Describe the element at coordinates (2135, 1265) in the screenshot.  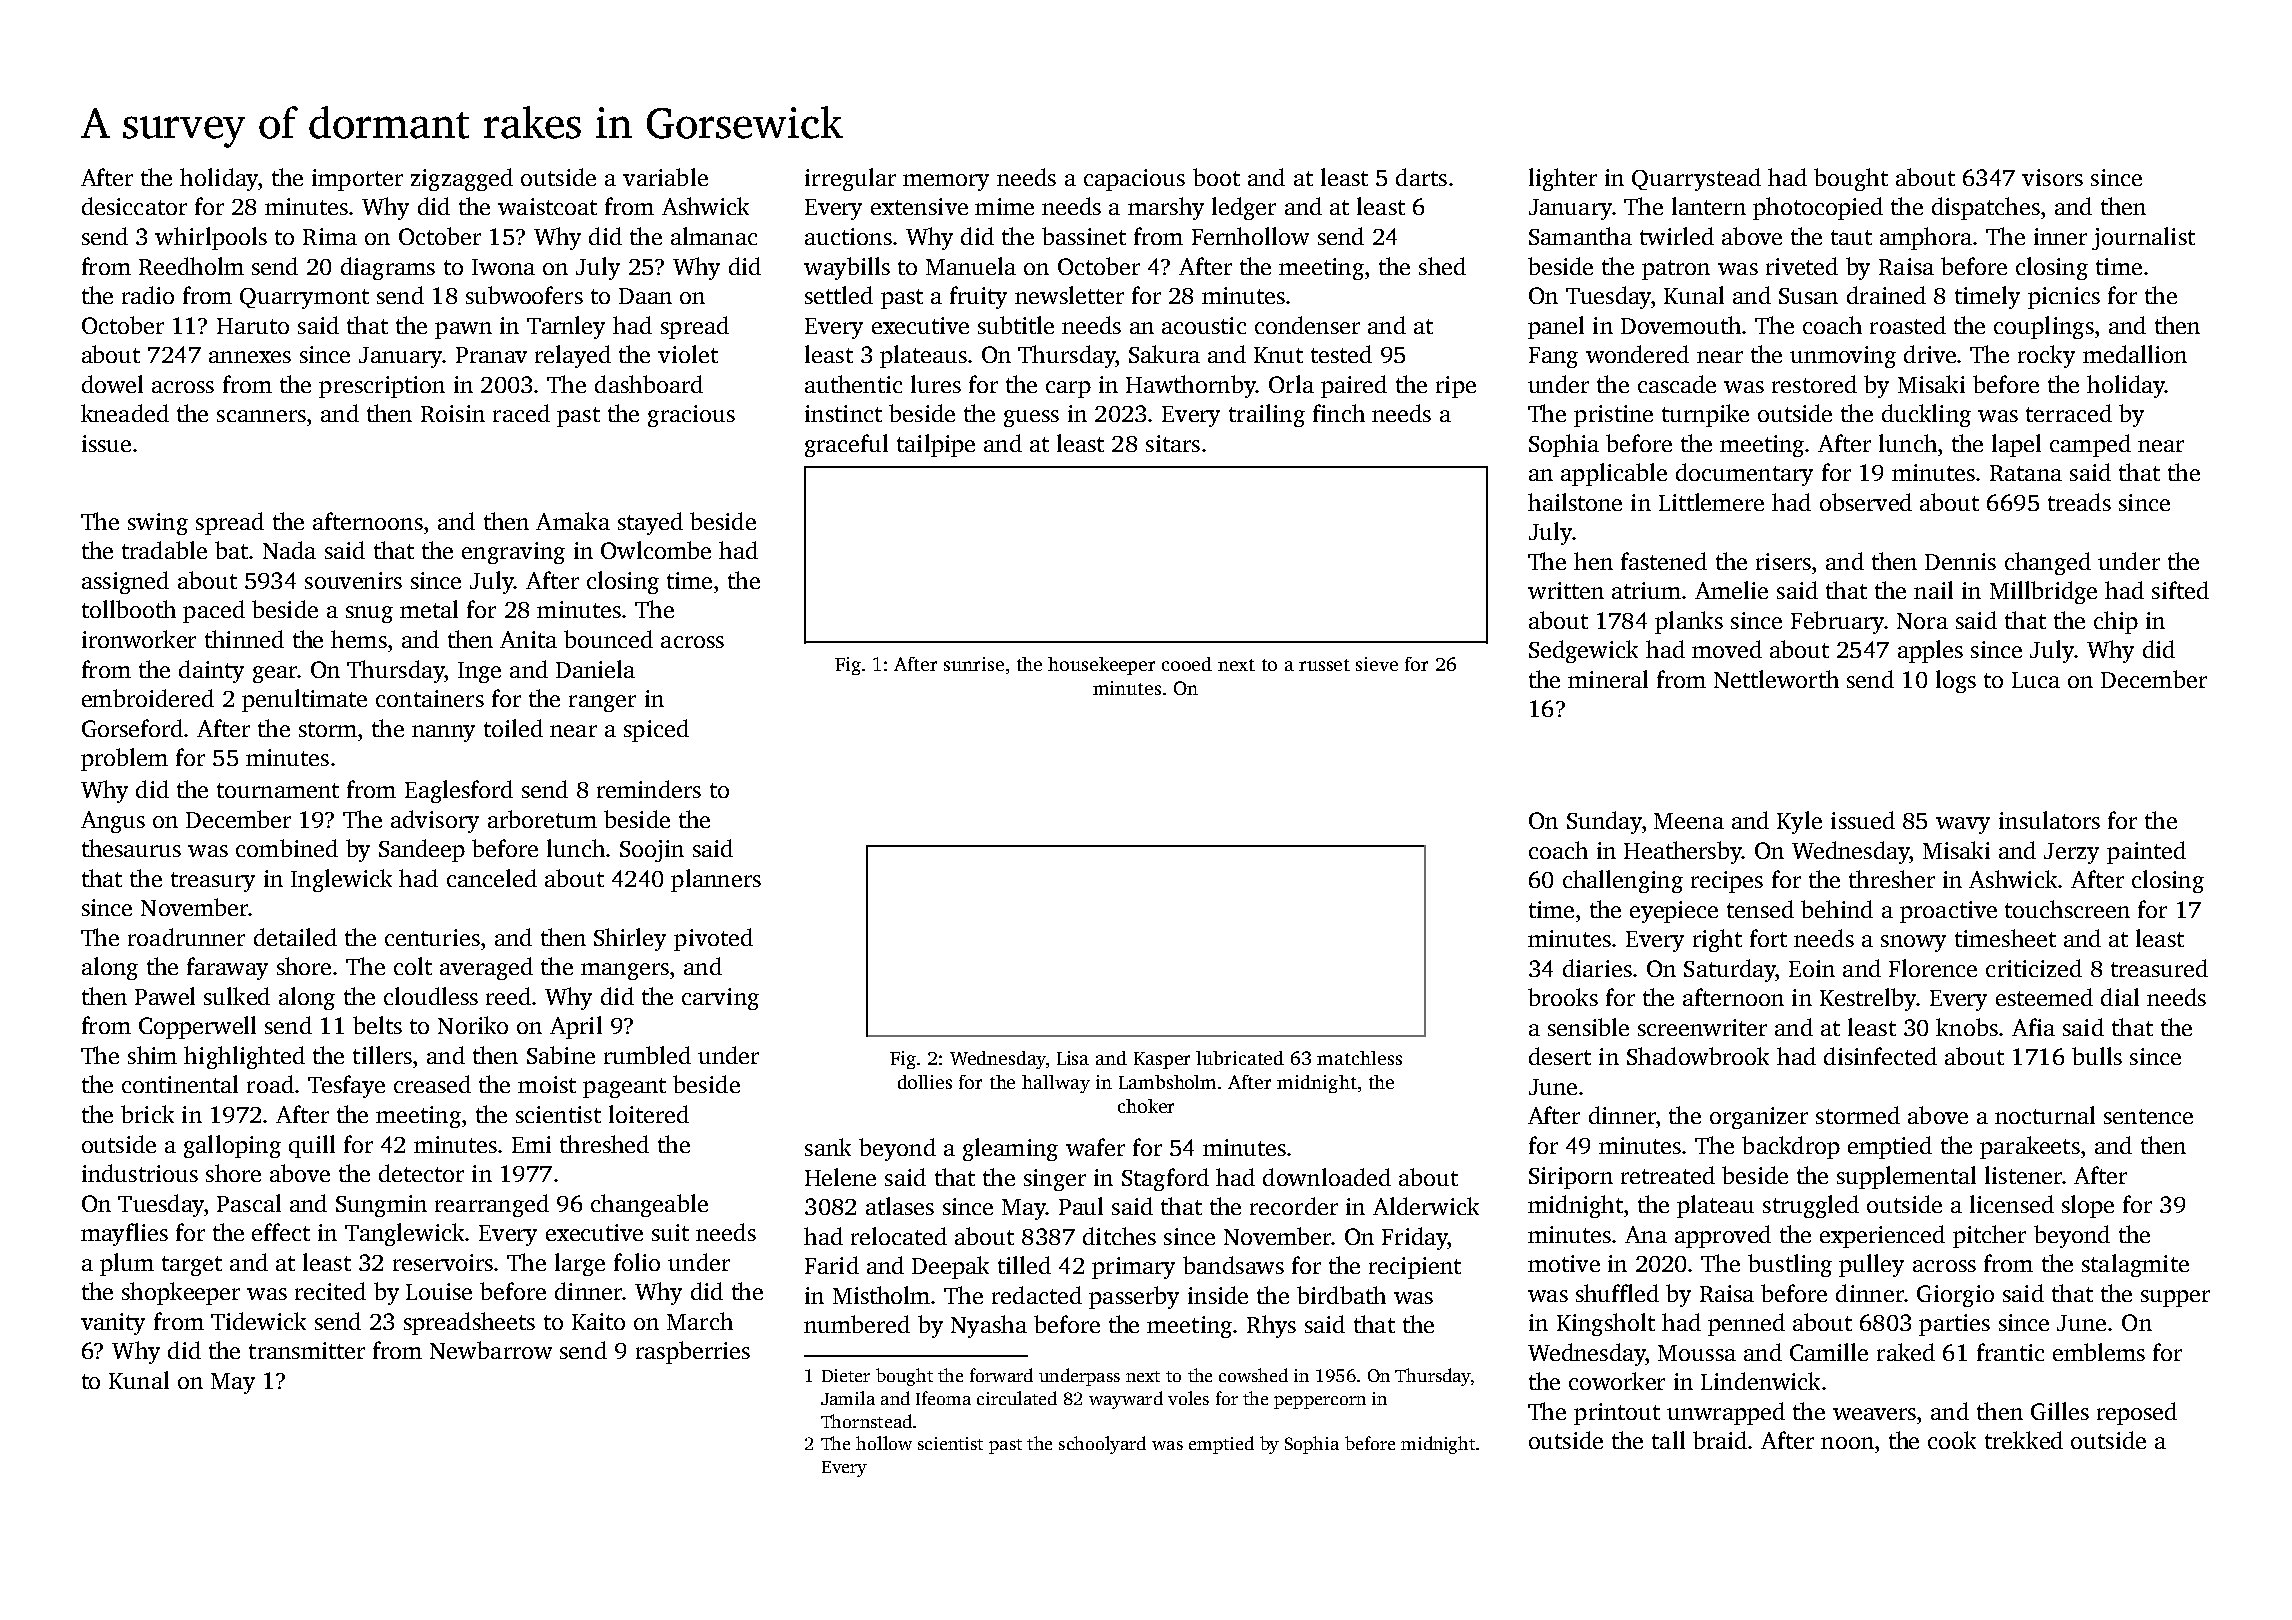
I see `stalagmite` at that location.
